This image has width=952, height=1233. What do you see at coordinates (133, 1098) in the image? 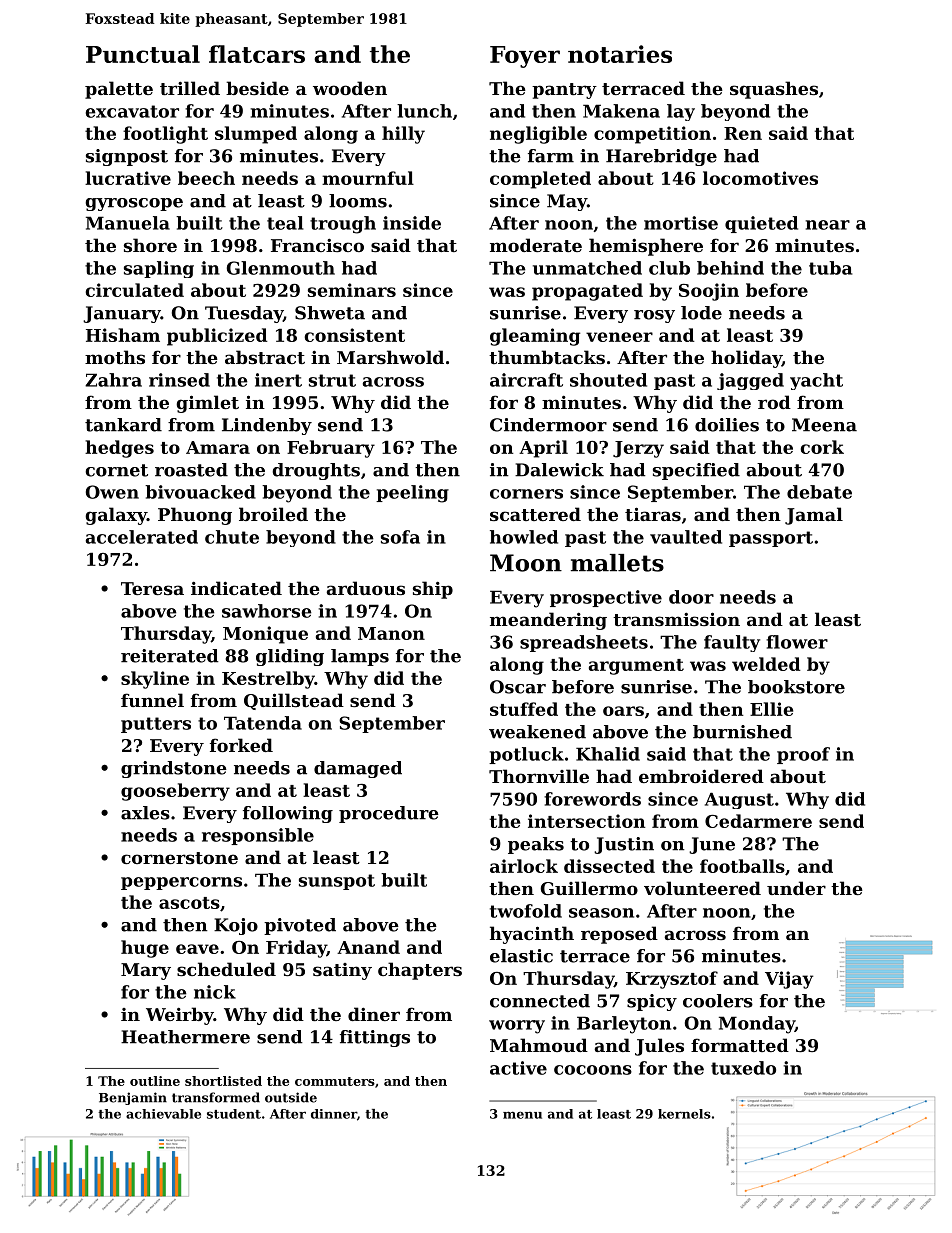
I see `Benjamin` at bounding box center [133, 1098].
